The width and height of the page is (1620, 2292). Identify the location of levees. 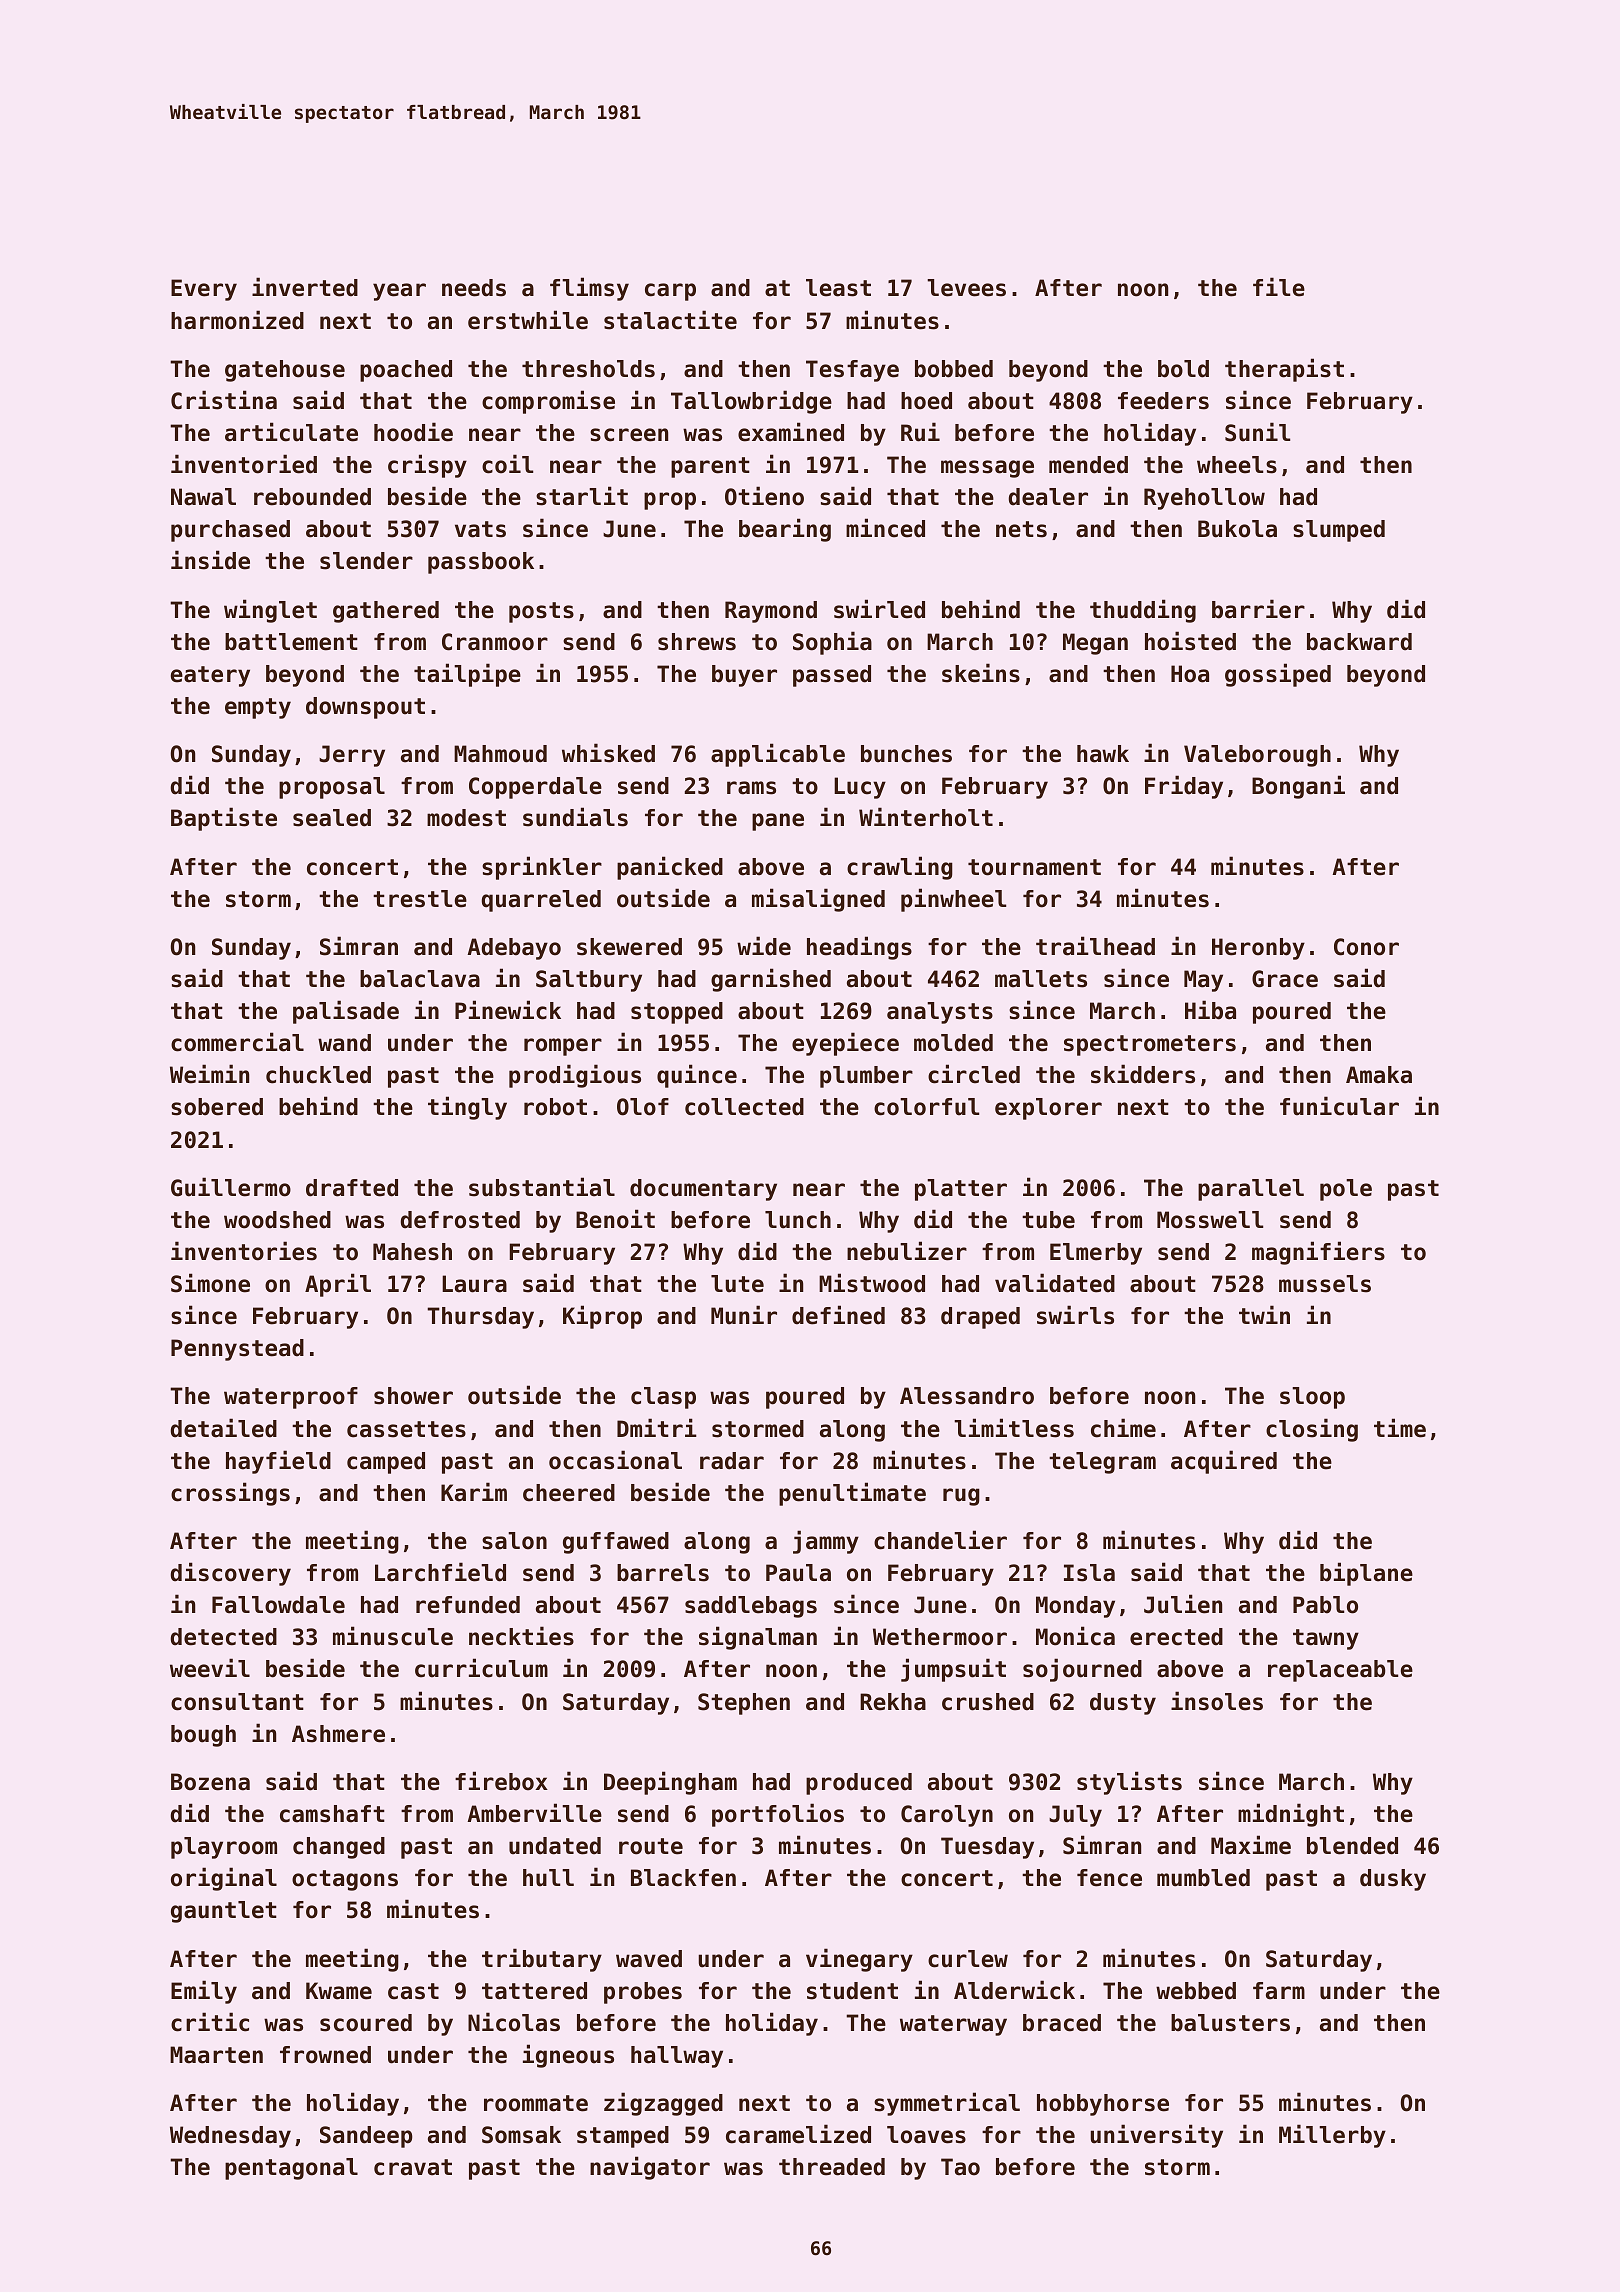
(966, 288).
